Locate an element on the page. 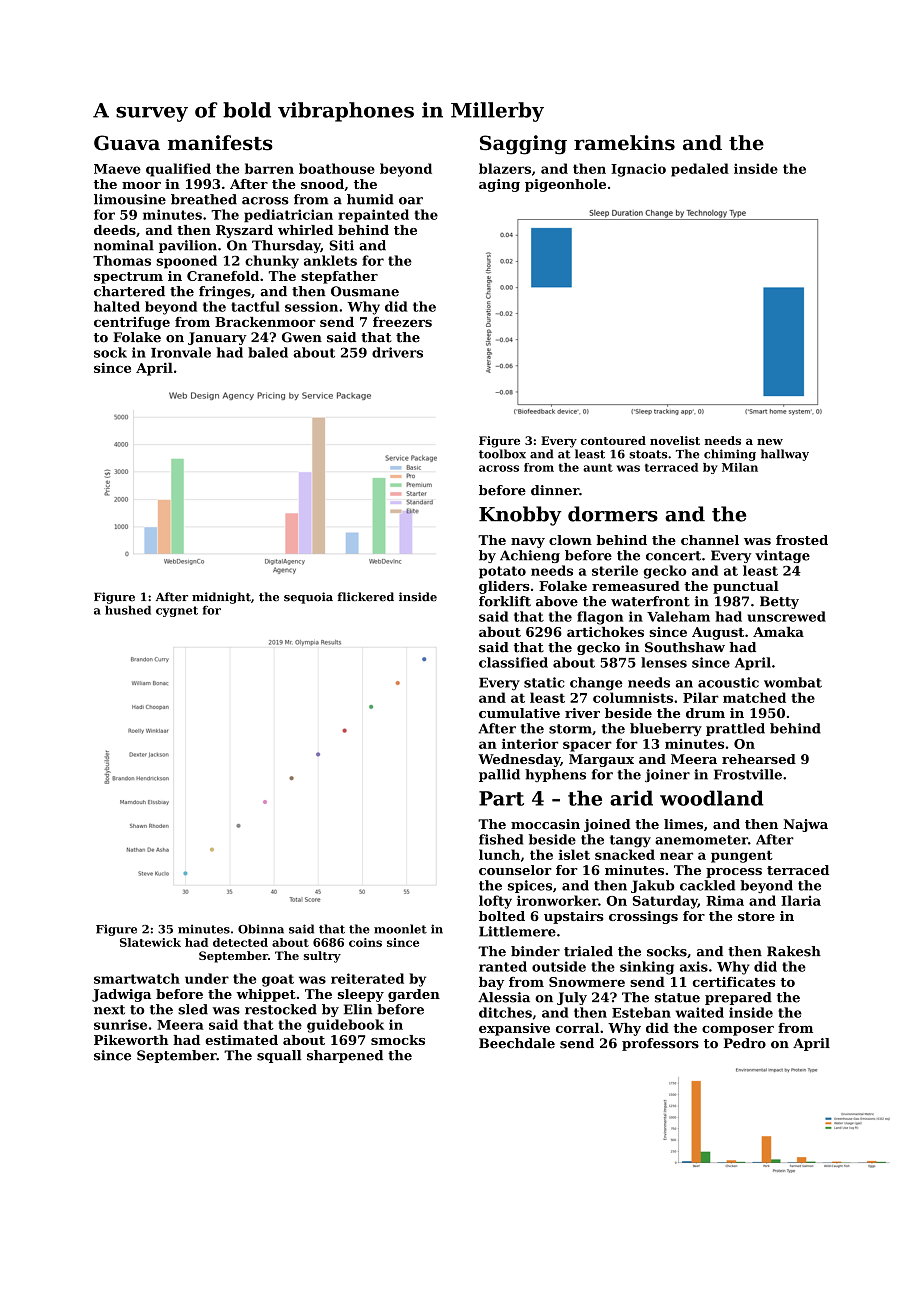 The height and width of the document is (1308, 924). Sagging is located at coordinates (523, 145).
